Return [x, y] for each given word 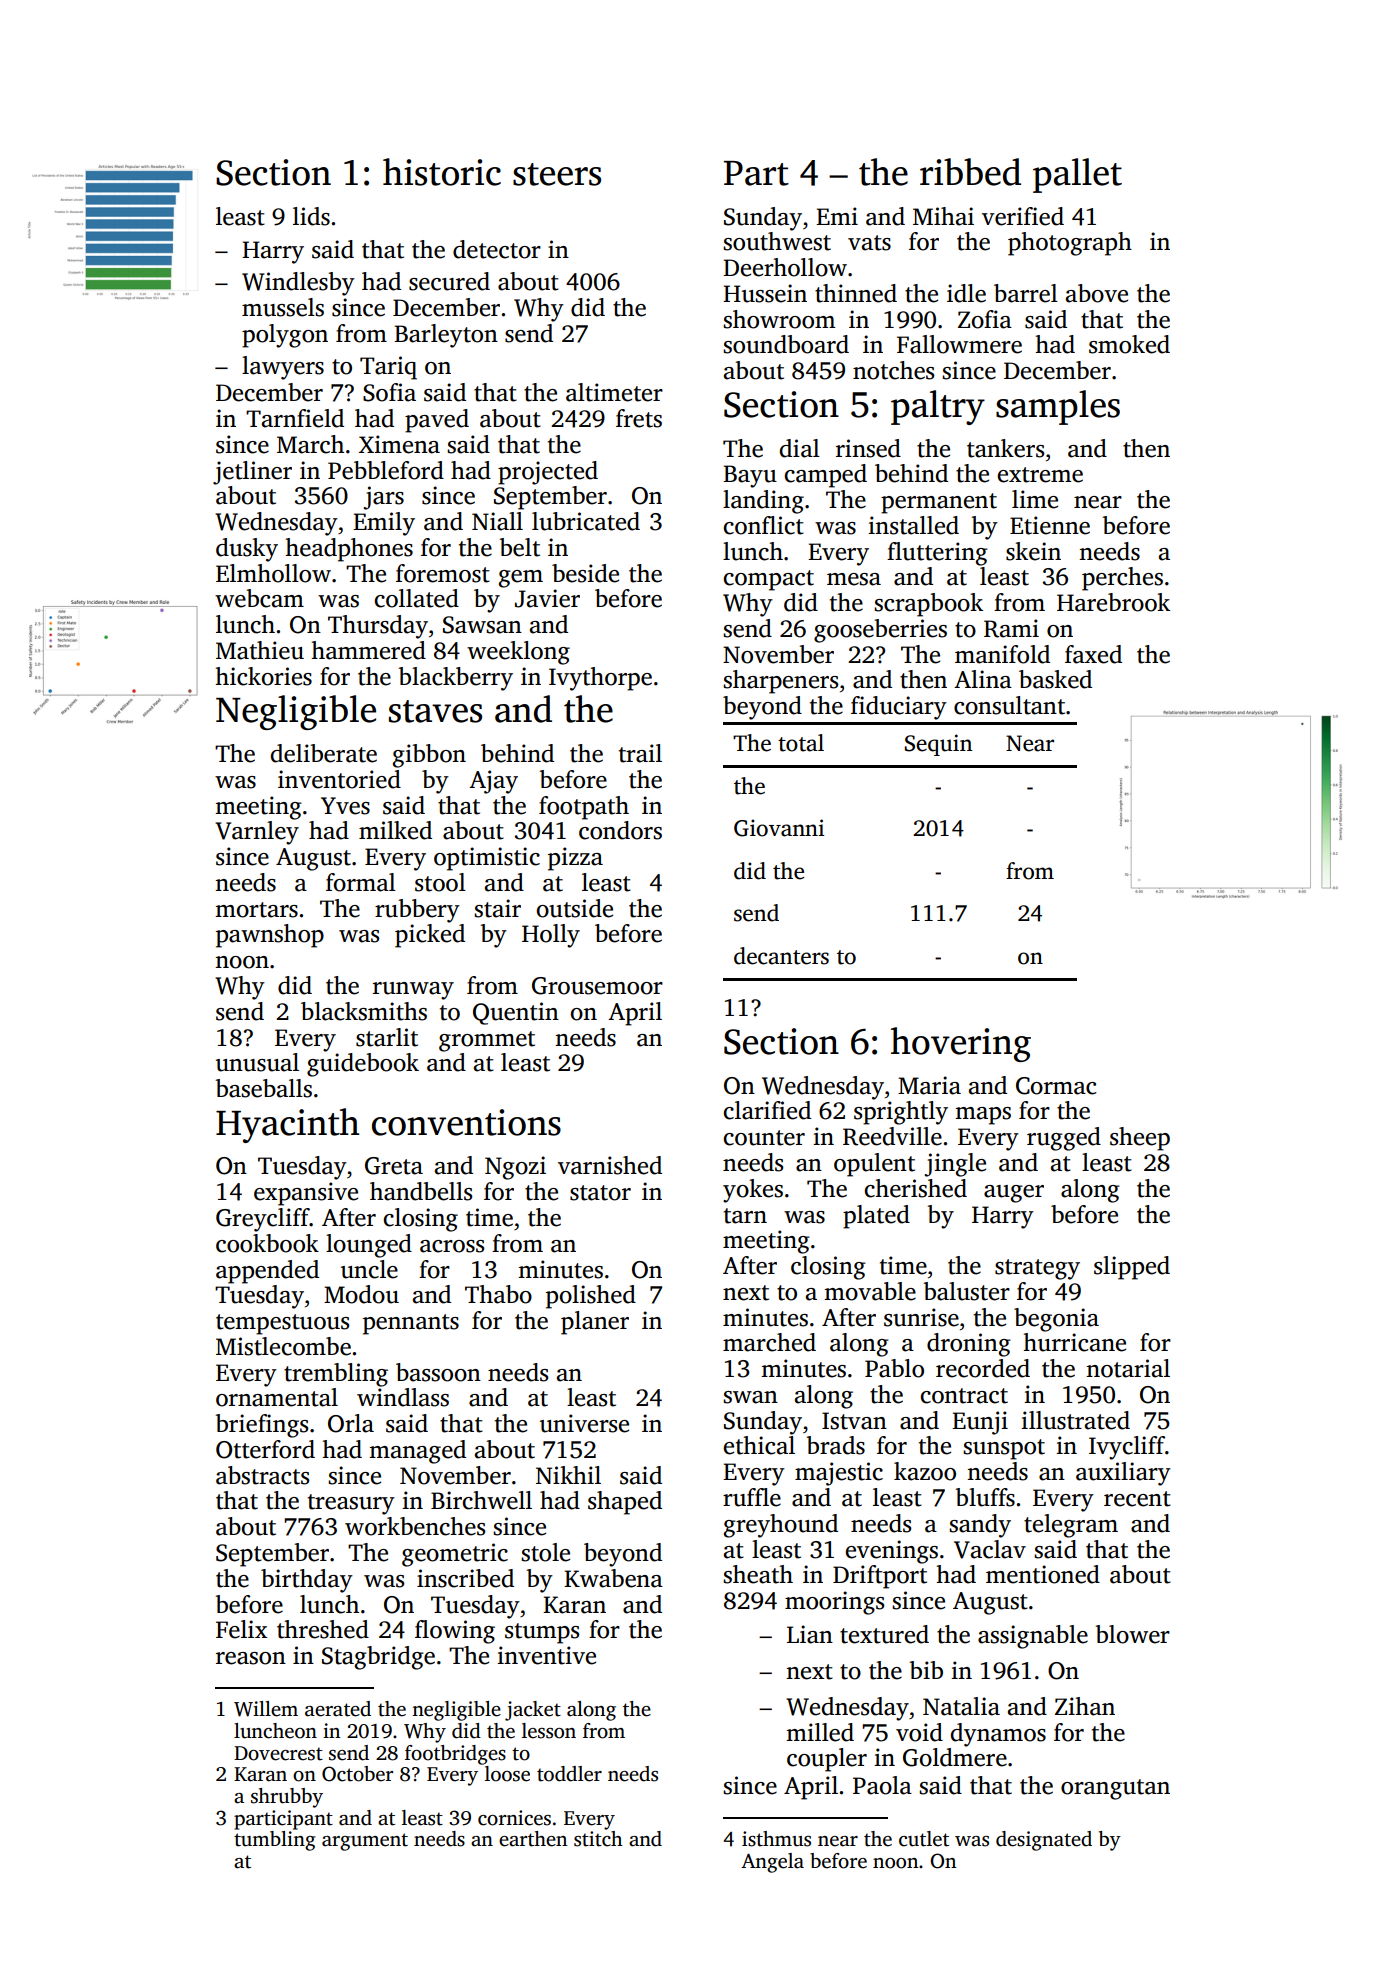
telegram [1071, 1526]
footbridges [455, 1755]
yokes [753, 1191]
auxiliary [1123, 1474]
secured [449, 281]
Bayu [750, 476]
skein [1033, 551]
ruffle [752, 1497]
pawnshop [270, 936]
